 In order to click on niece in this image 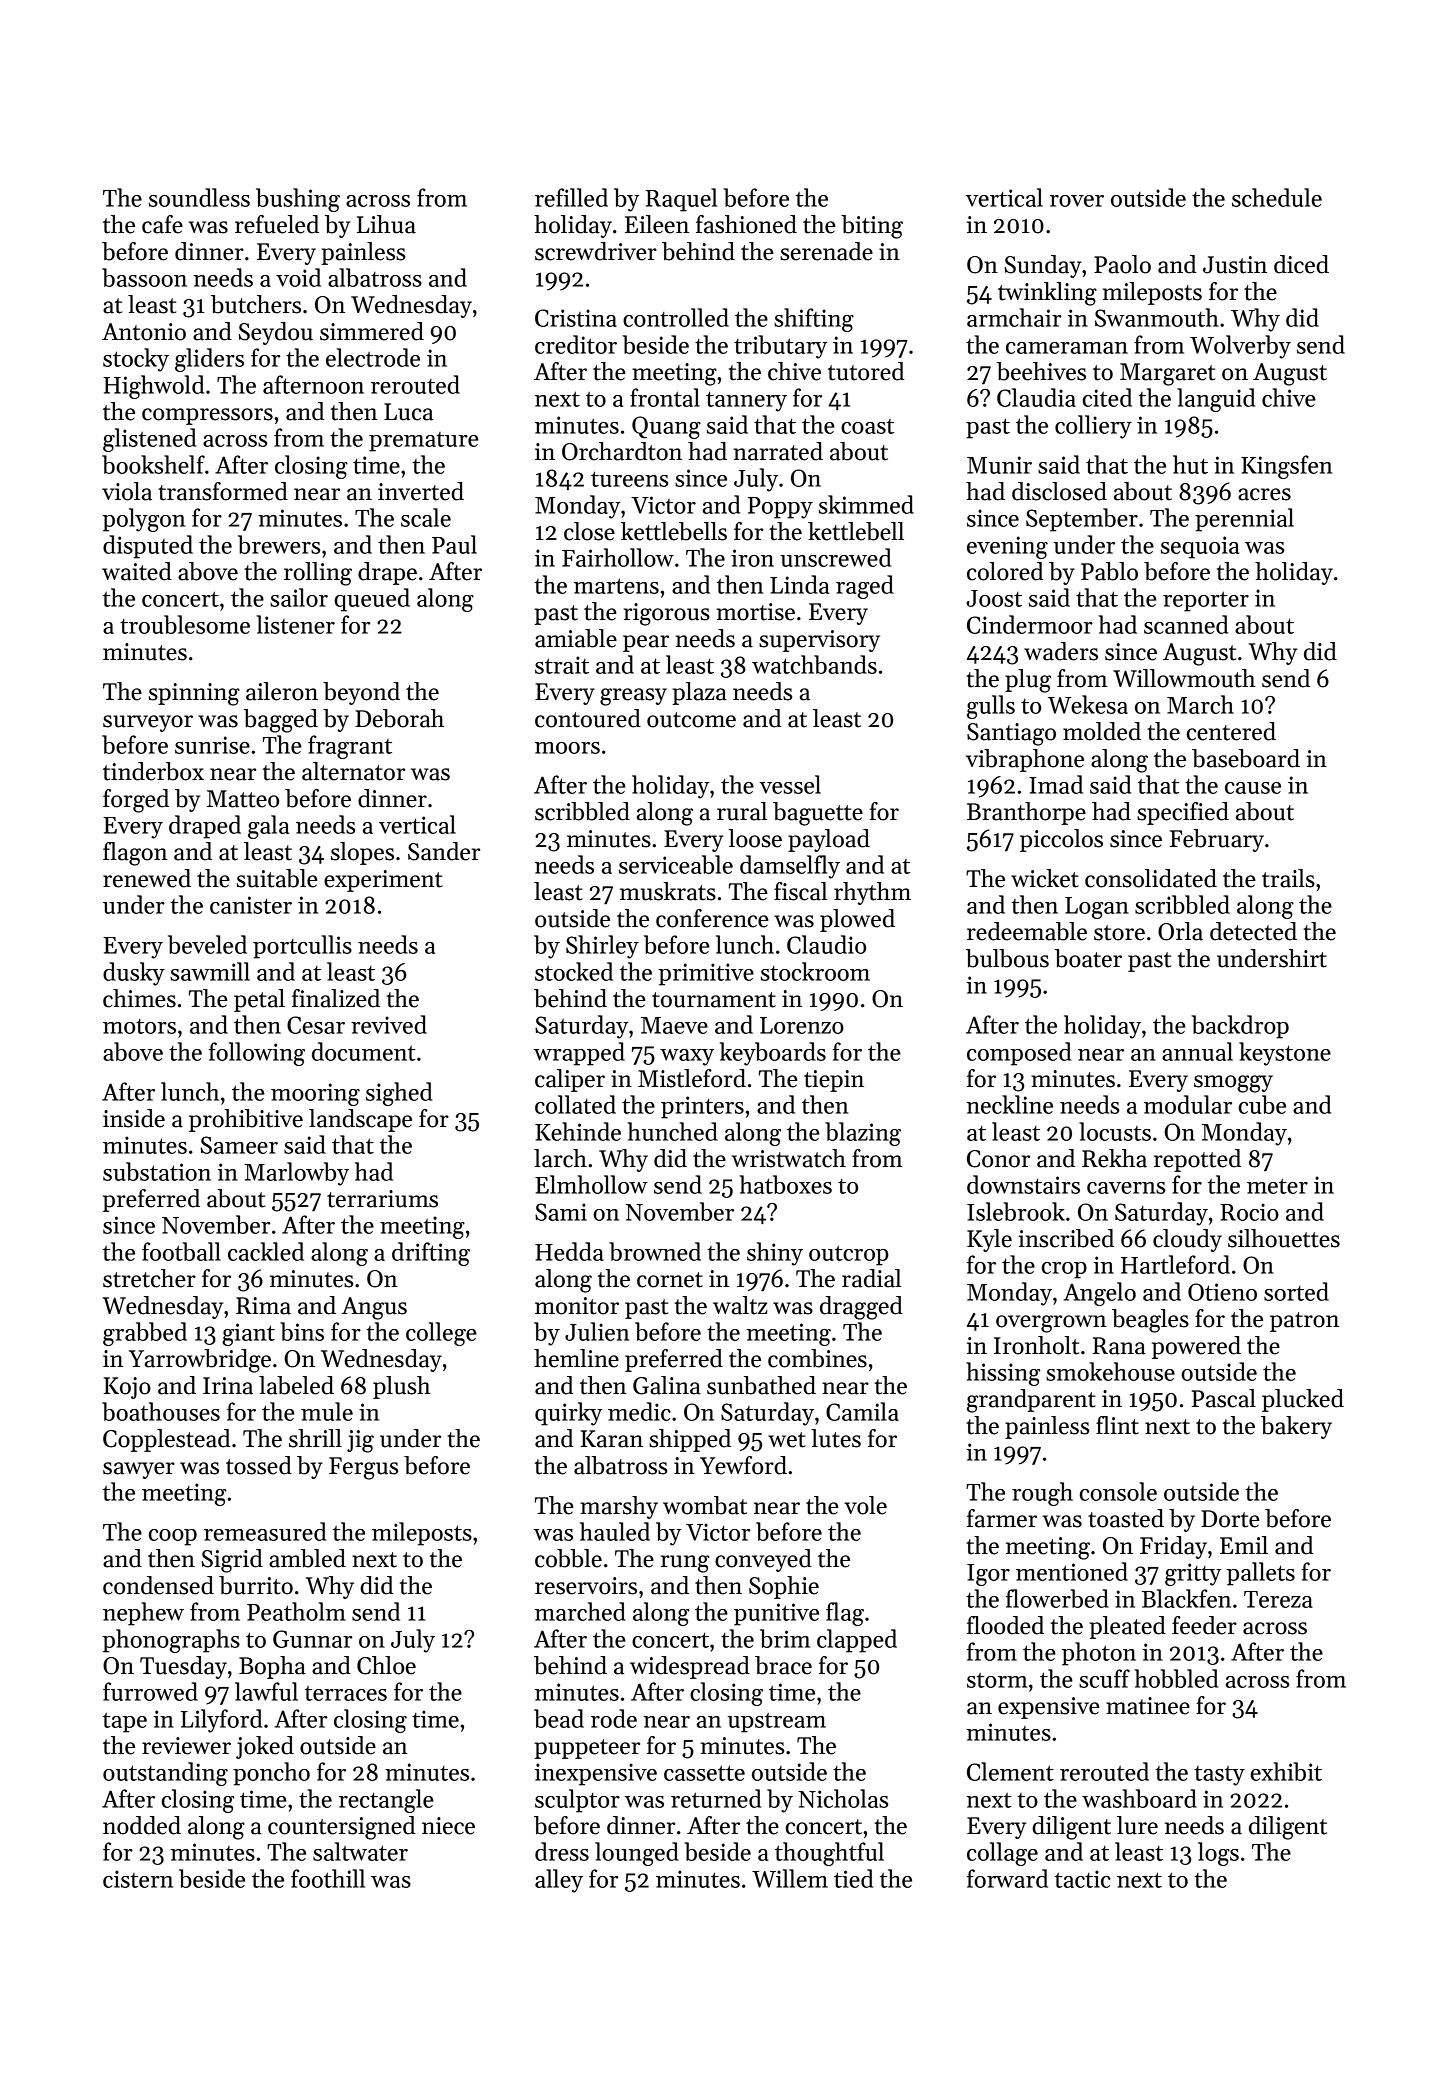, I will do `click(448, 1826)`.
